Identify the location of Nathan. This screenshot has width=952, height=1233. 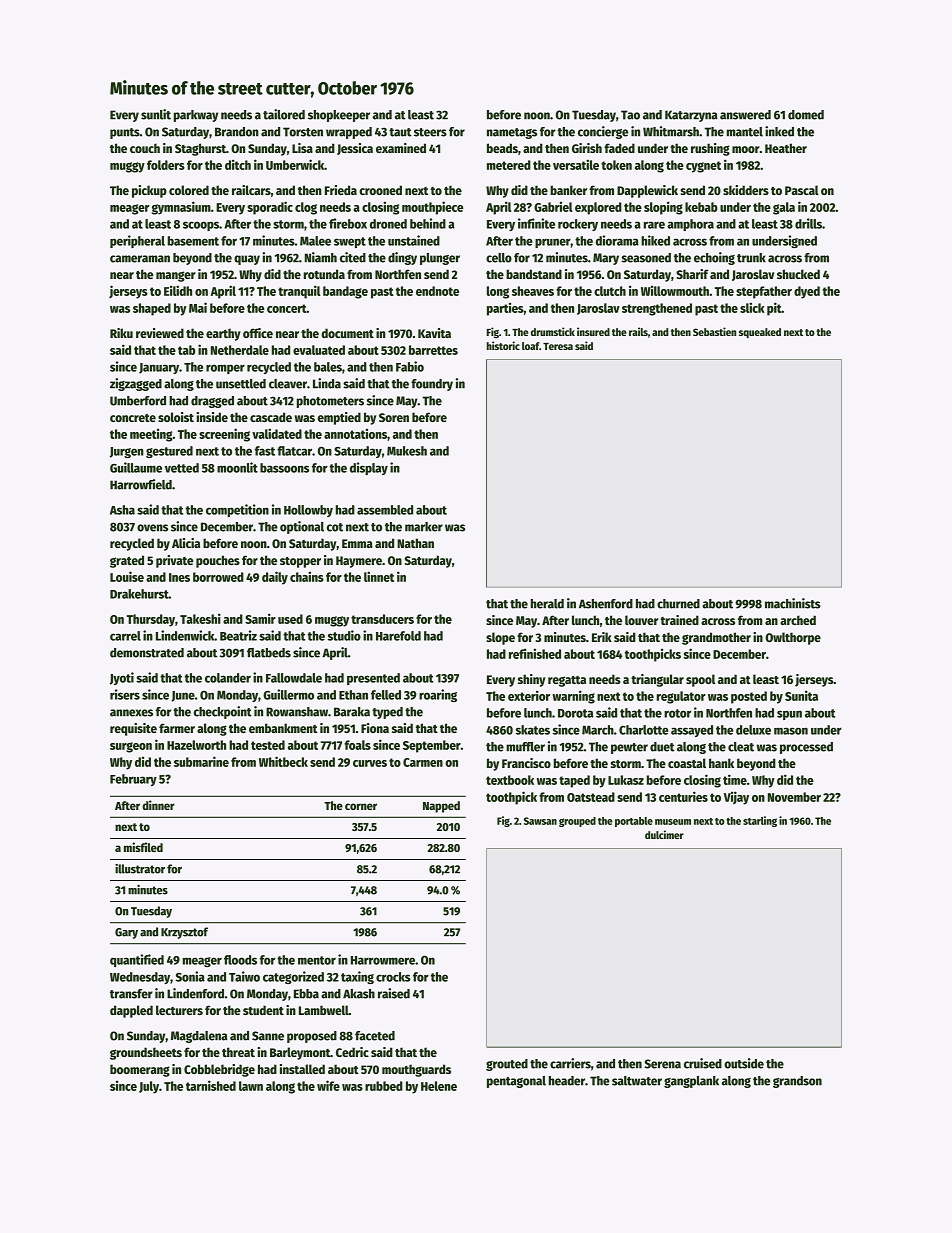
(415, 543).
